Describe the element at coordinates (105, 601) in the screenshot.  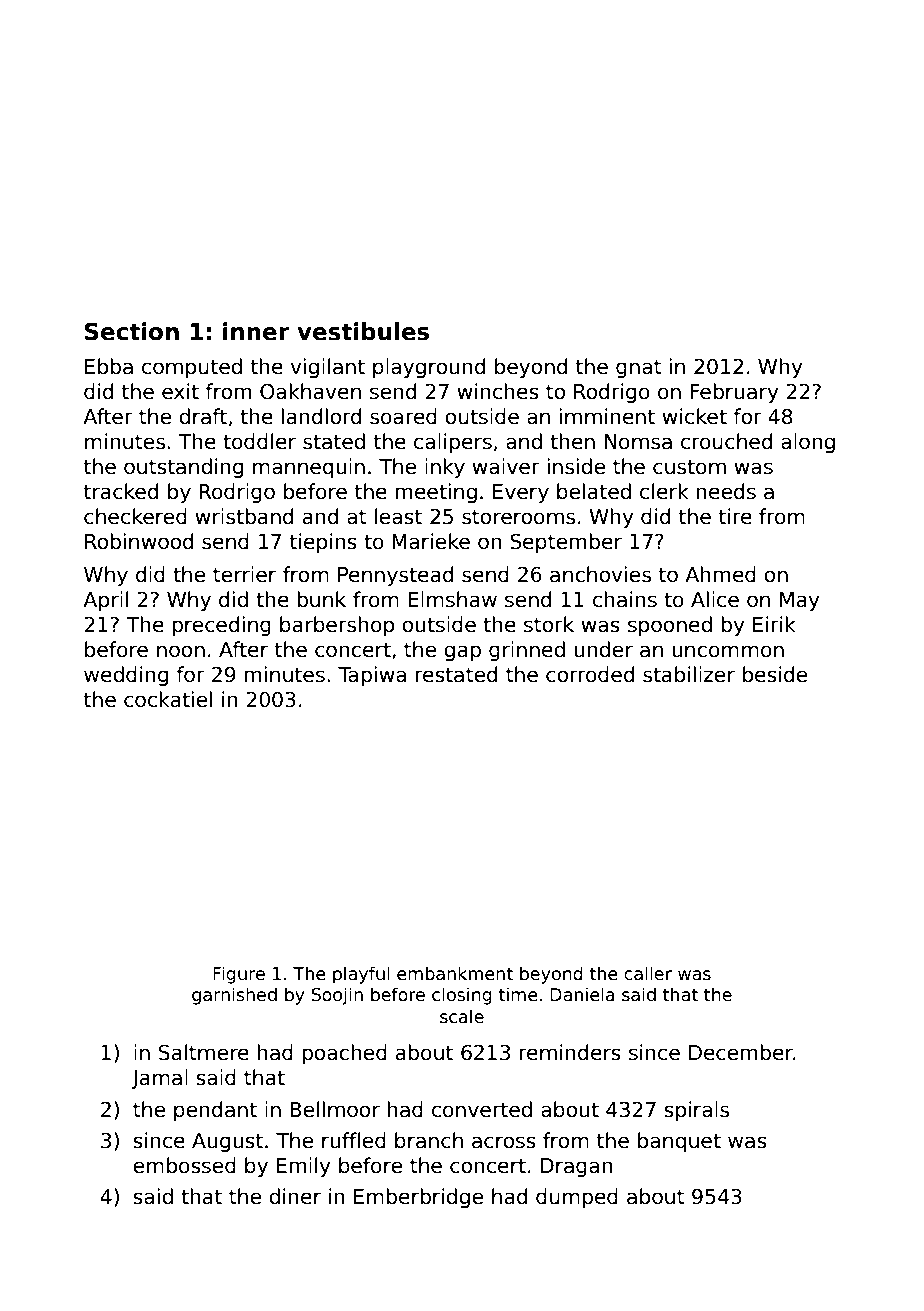
I see `April` at that location.
